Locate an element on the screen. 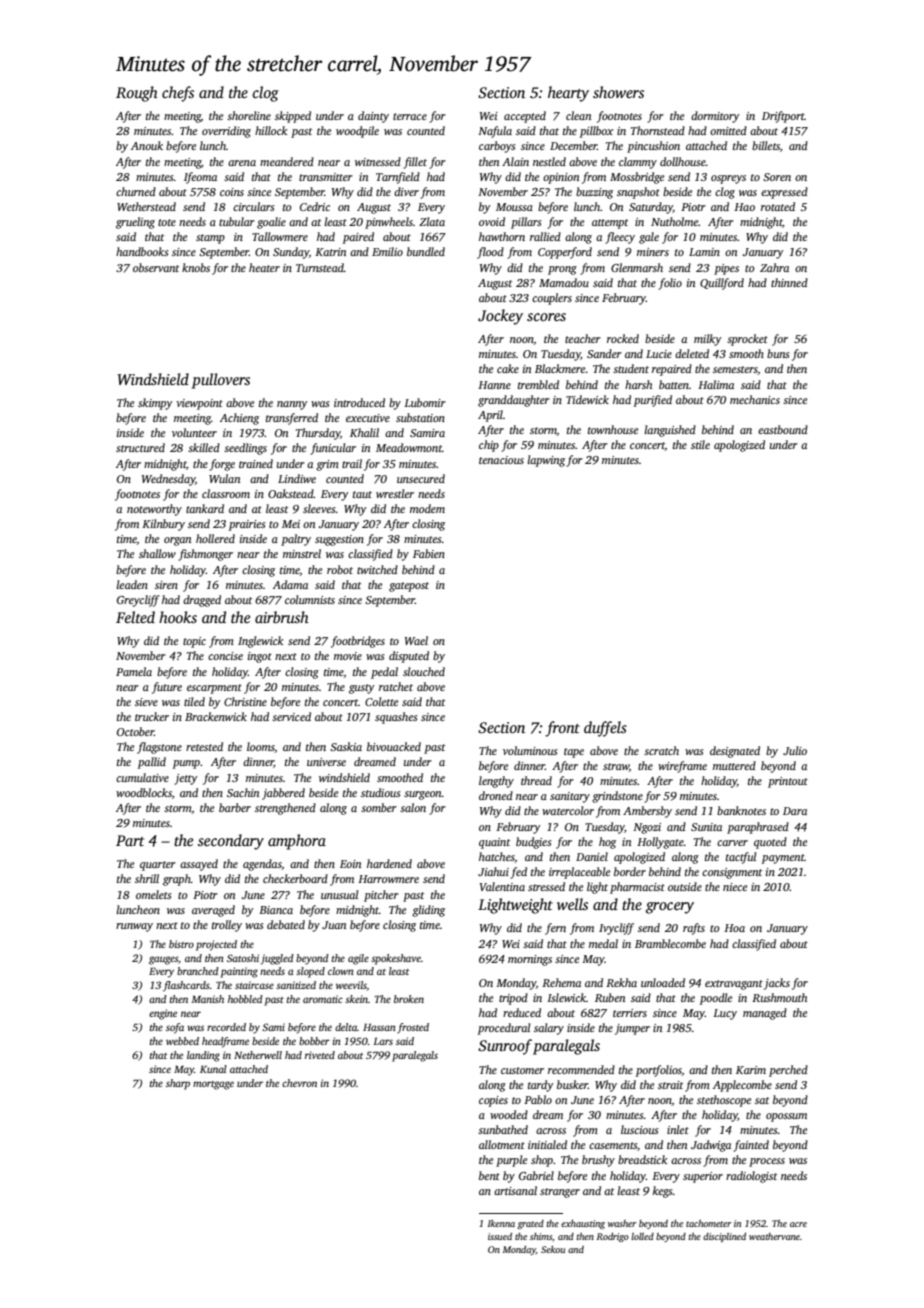 This screenshot has width=924, height=1308. Nutholme is located at coordinates (674, 221).
